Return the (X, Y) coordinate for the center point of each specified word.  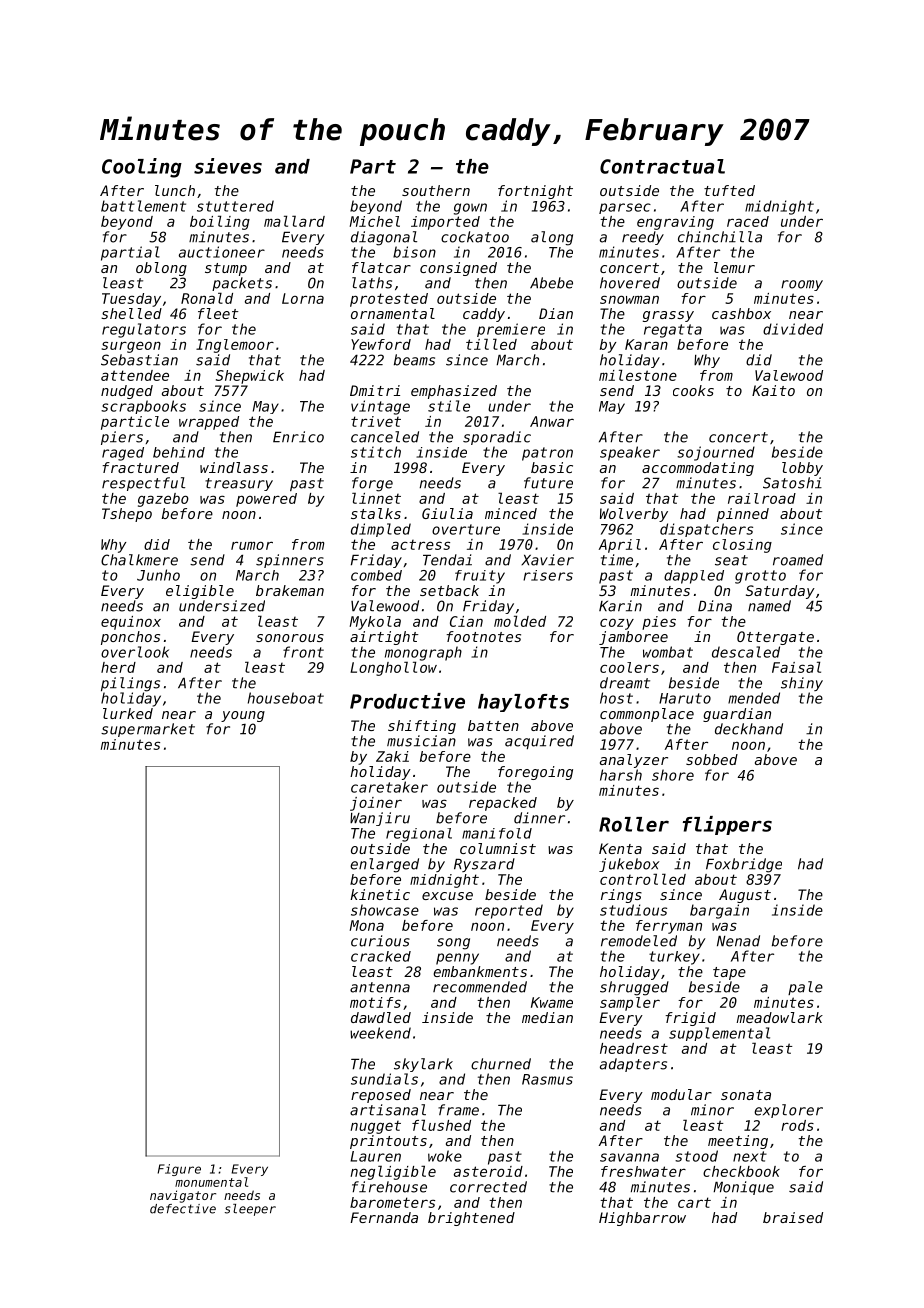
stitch (376, 452)
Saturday (780, 592)
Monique (743, 1188)
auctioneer (222, 252)
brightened (471, 1219)
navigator (183, 1196)
